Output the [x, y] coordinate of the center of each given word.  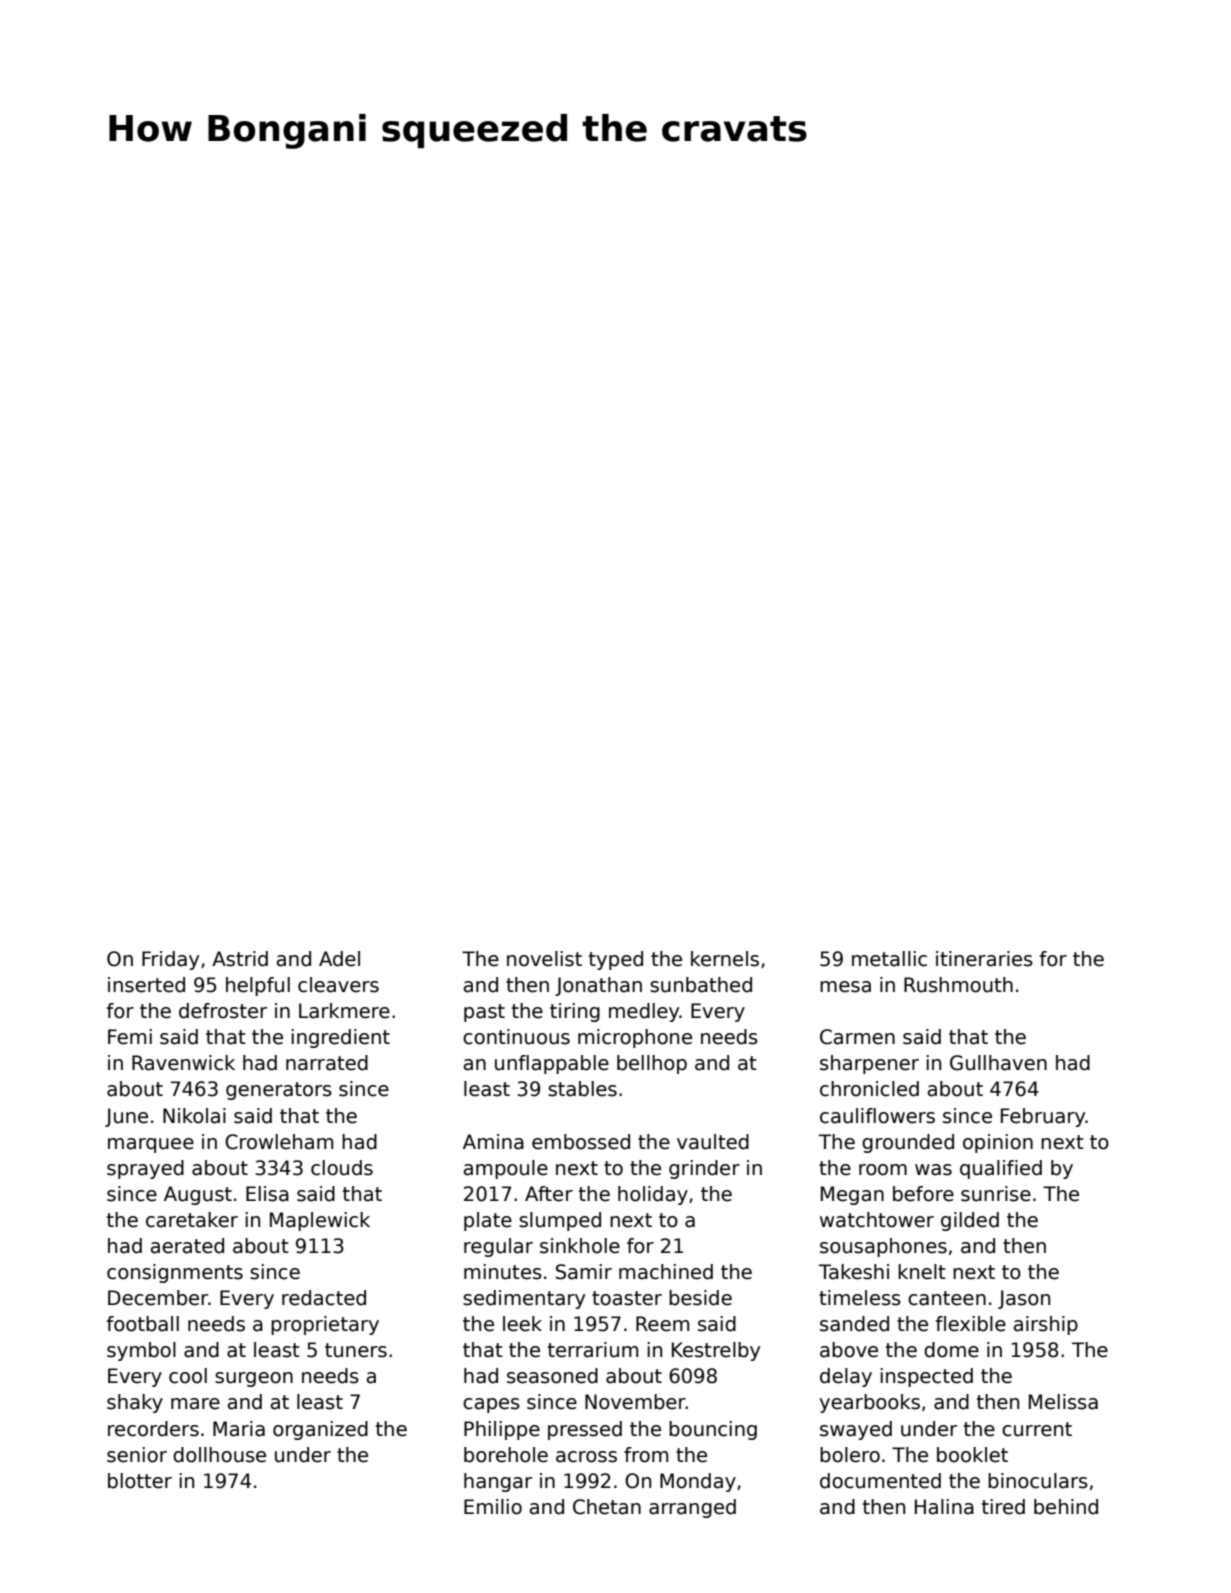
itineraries [984, 959]
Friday [170, 960]
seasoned [552, 1376]
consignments [175, 1273]
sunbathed [701, 985]
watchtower [877, 1220]
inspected [926, 1377]
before [923, 1194]
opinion [998, 1143]
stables [582, 1089]
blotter [140, 1481]
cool [188, 1376]
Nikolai [194, 1116]
